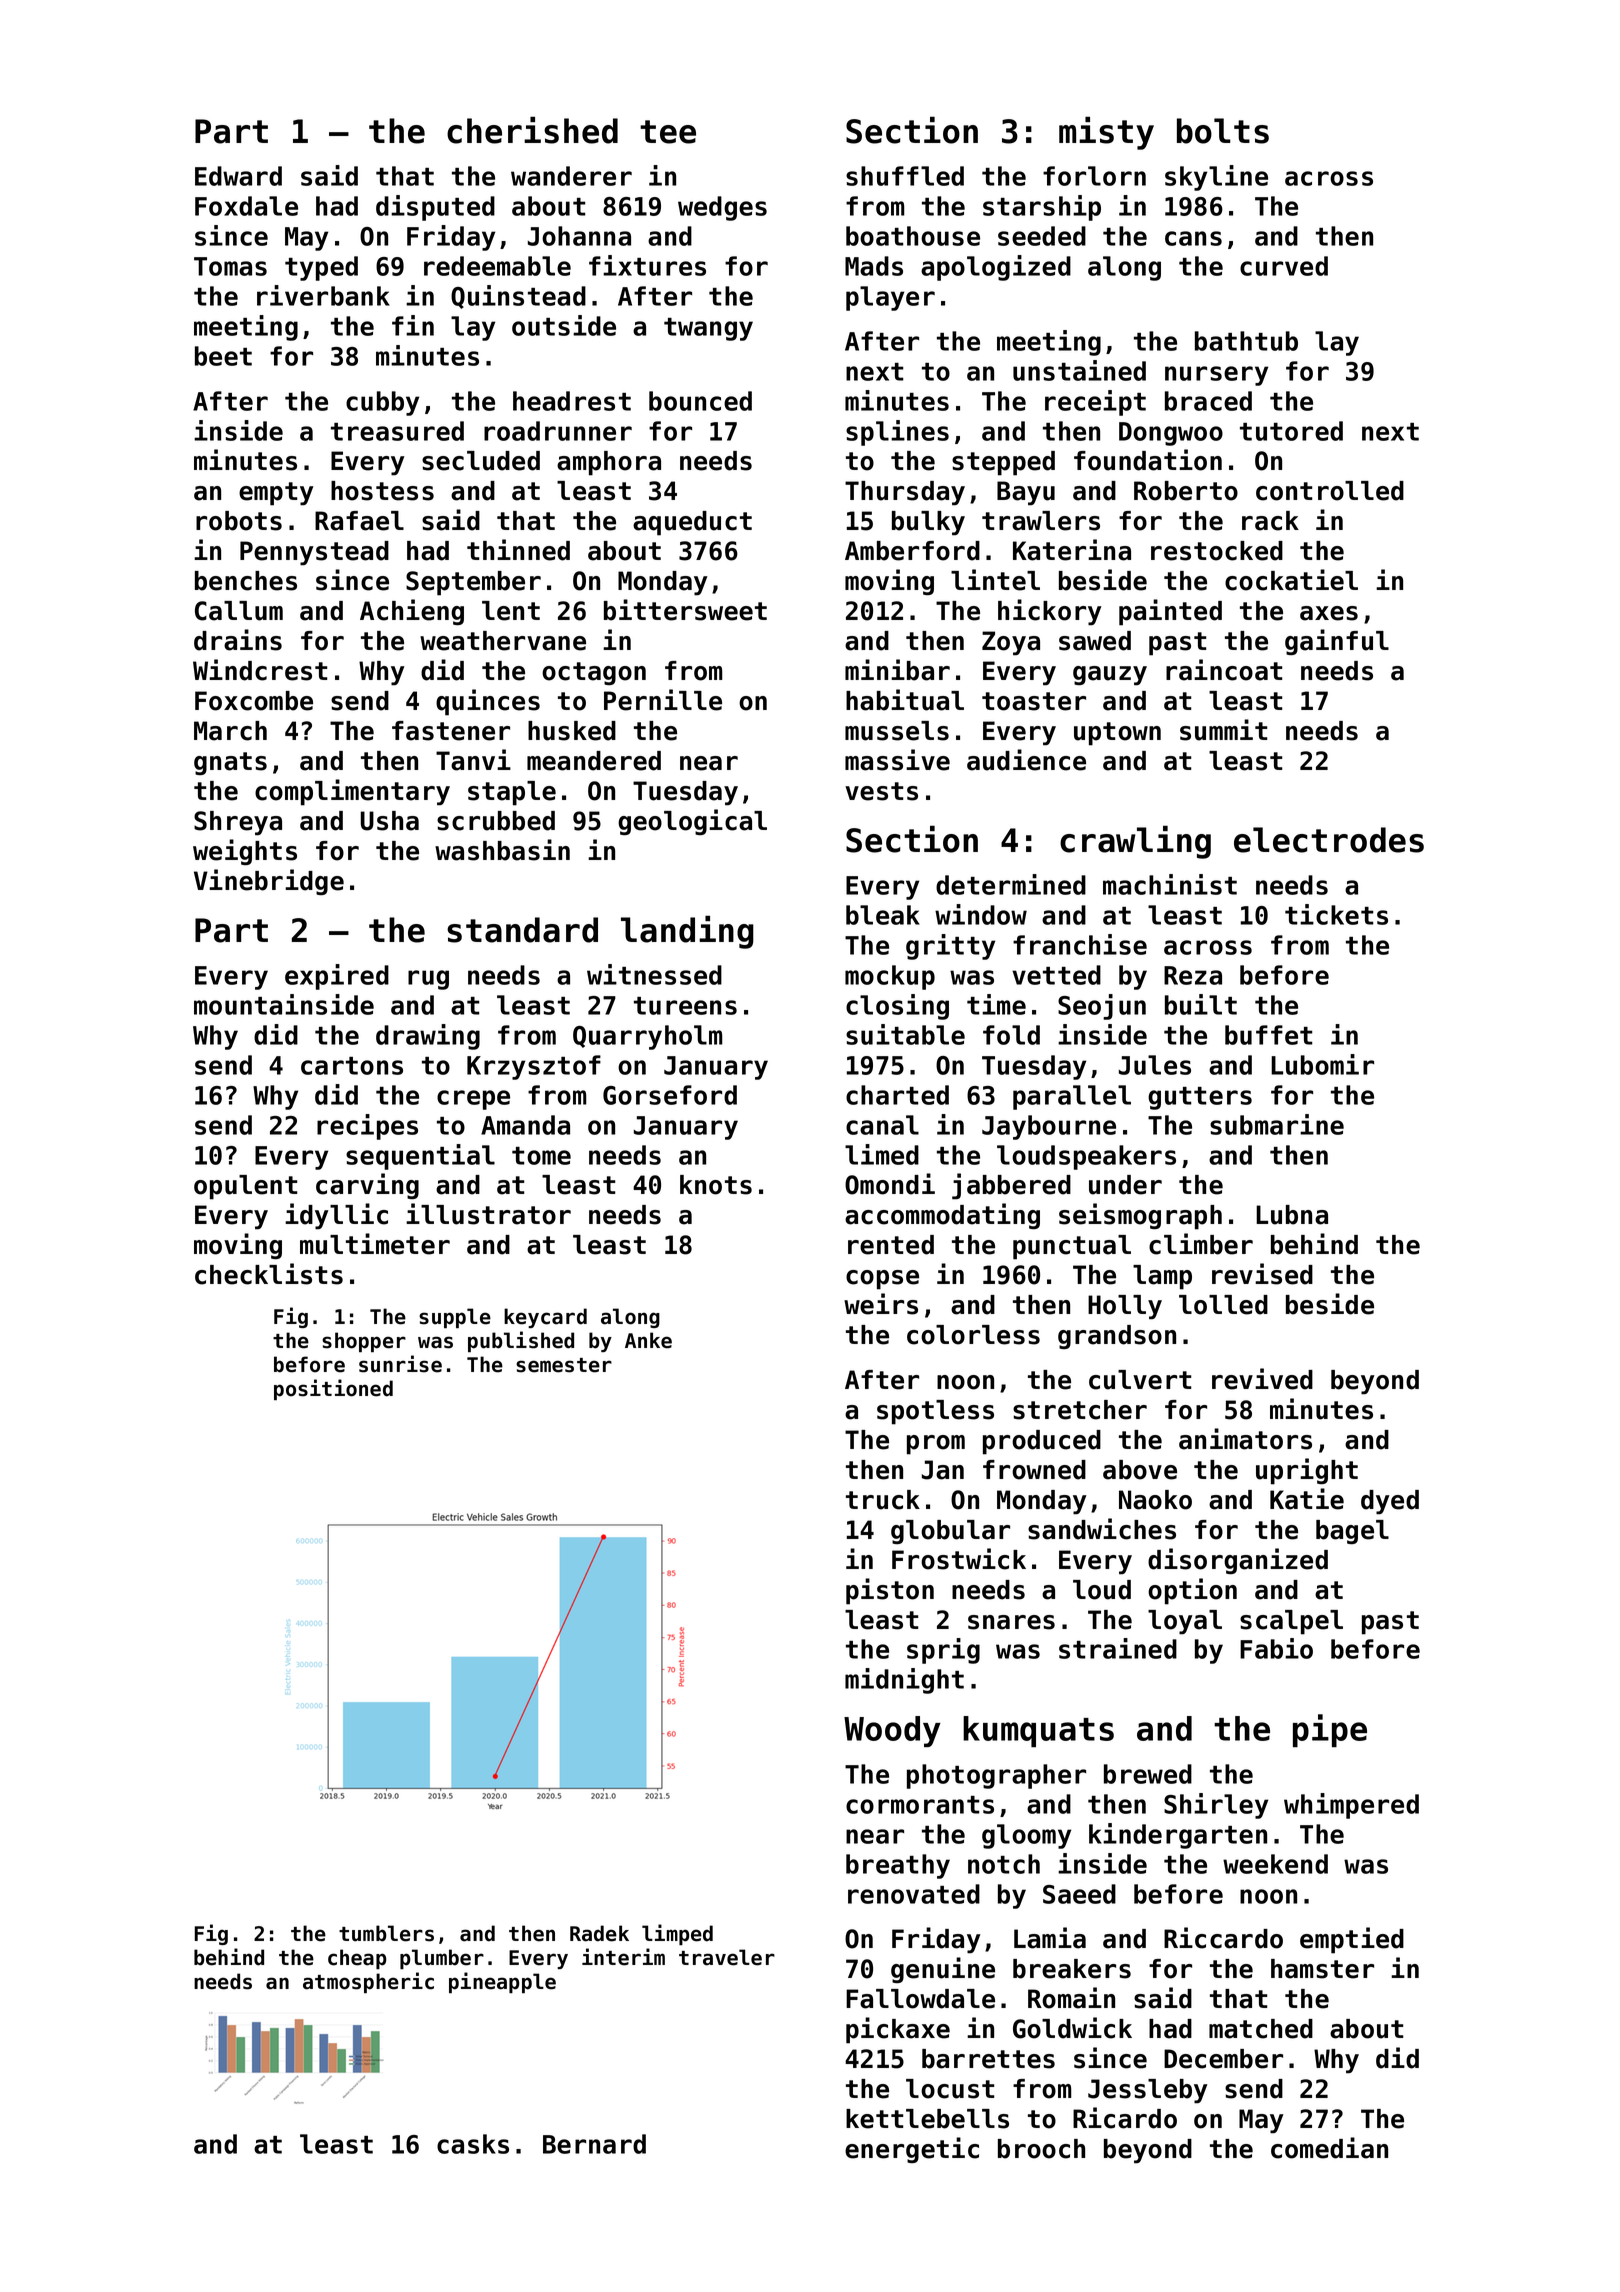 This image has height=2292, width=1620. Describe the element at coordinates (357, 1959) in the image. I see `cheap` at that location.
